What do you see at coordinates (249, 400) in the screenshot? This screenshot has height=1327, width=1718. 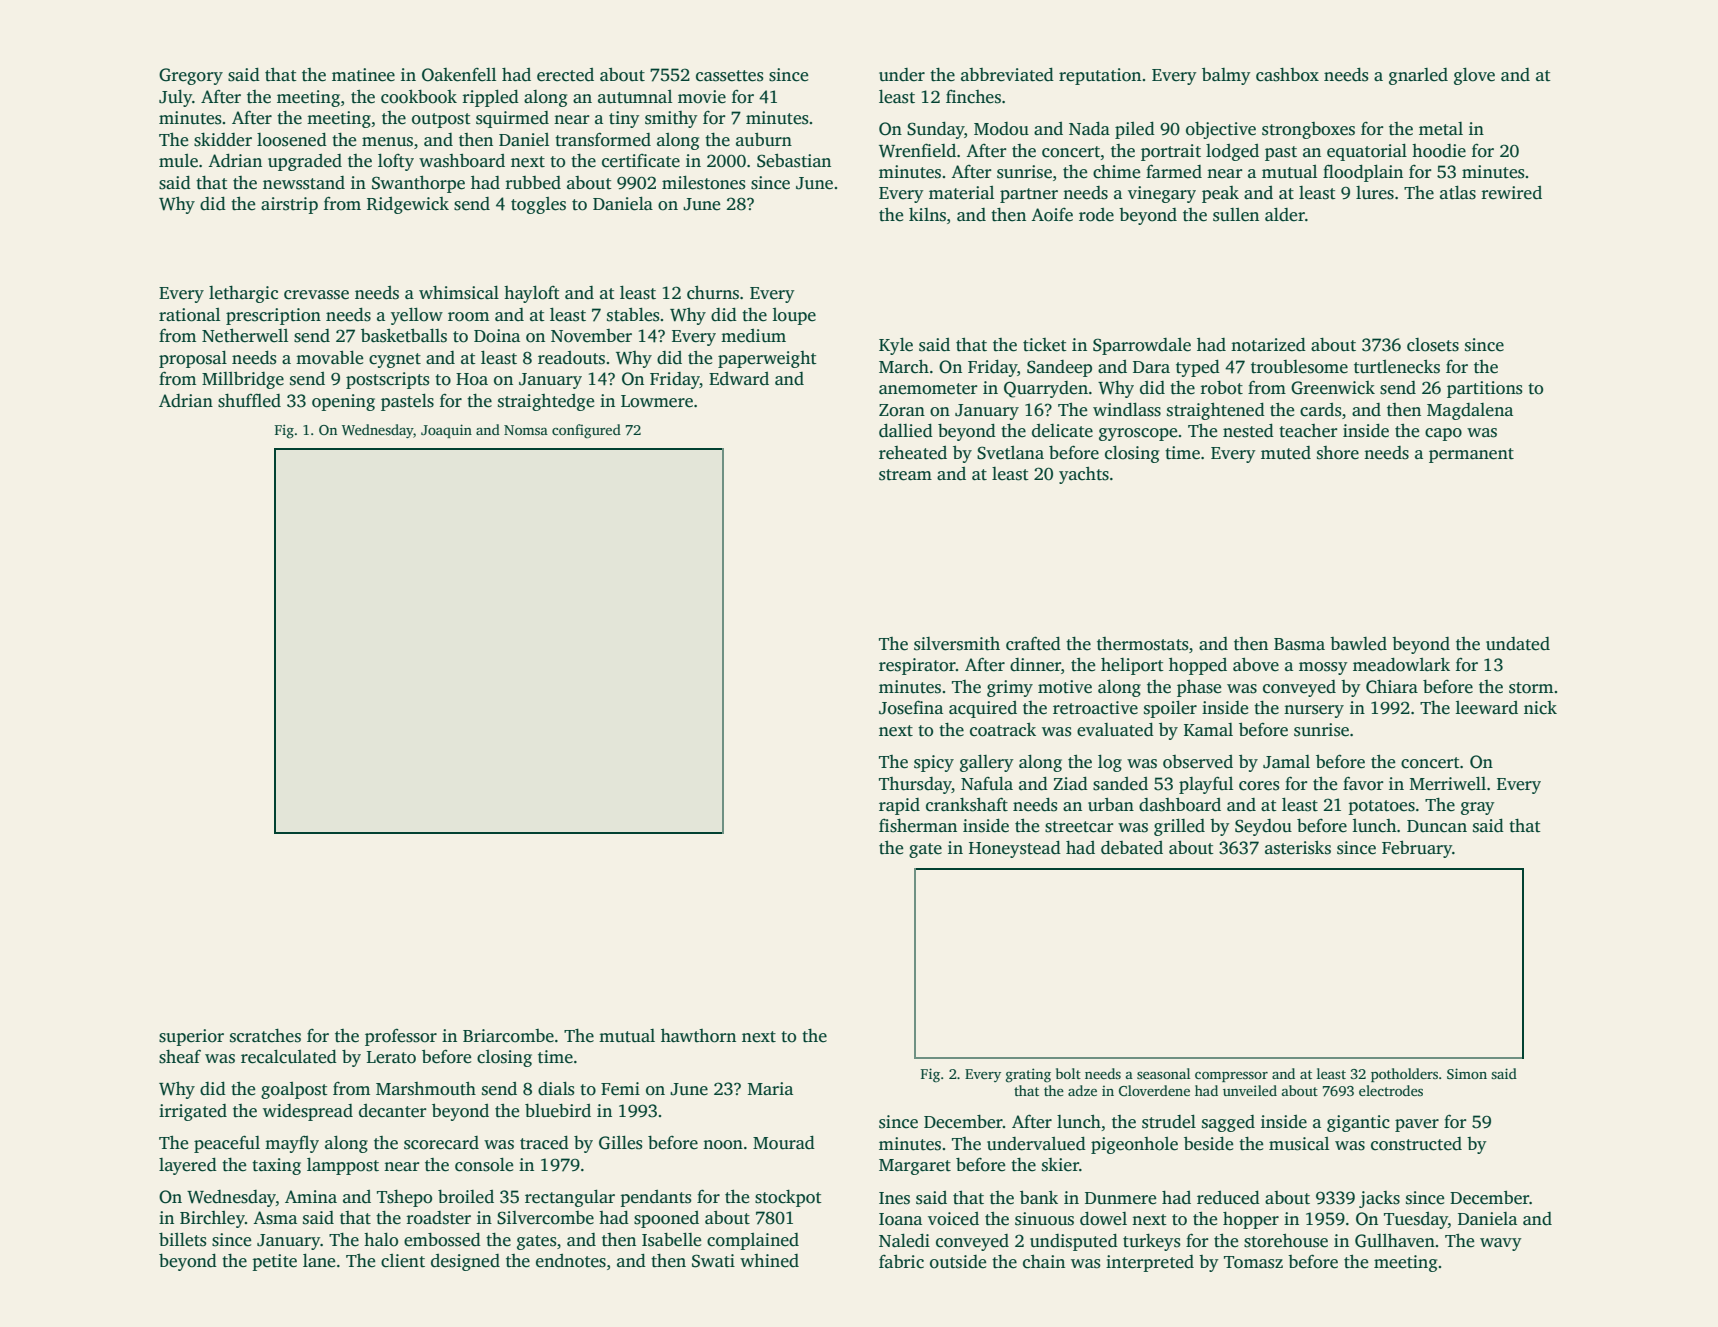 I see `shuffled` at bounding box center [249, 400].
